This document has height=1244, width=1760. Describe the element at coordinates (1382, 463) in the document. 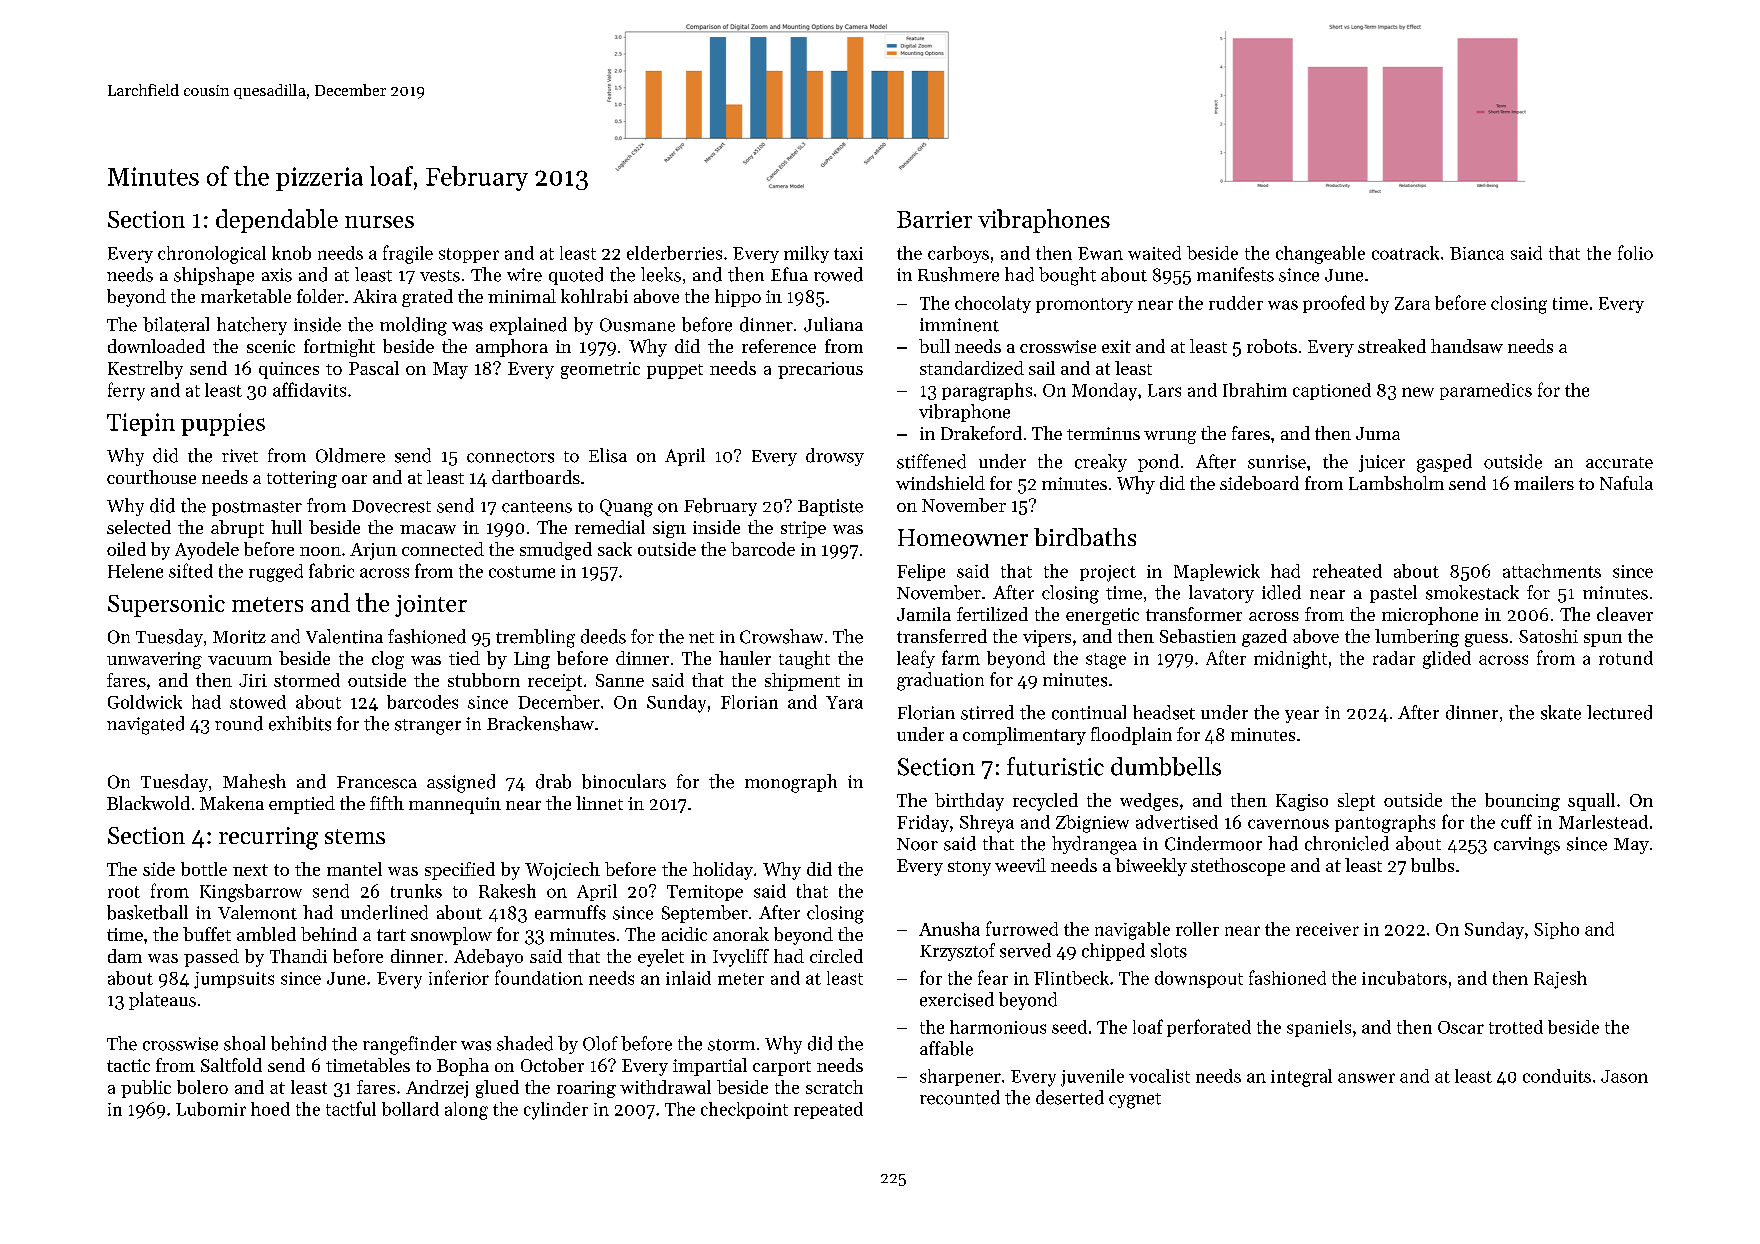

I see `juicer` at that location.
